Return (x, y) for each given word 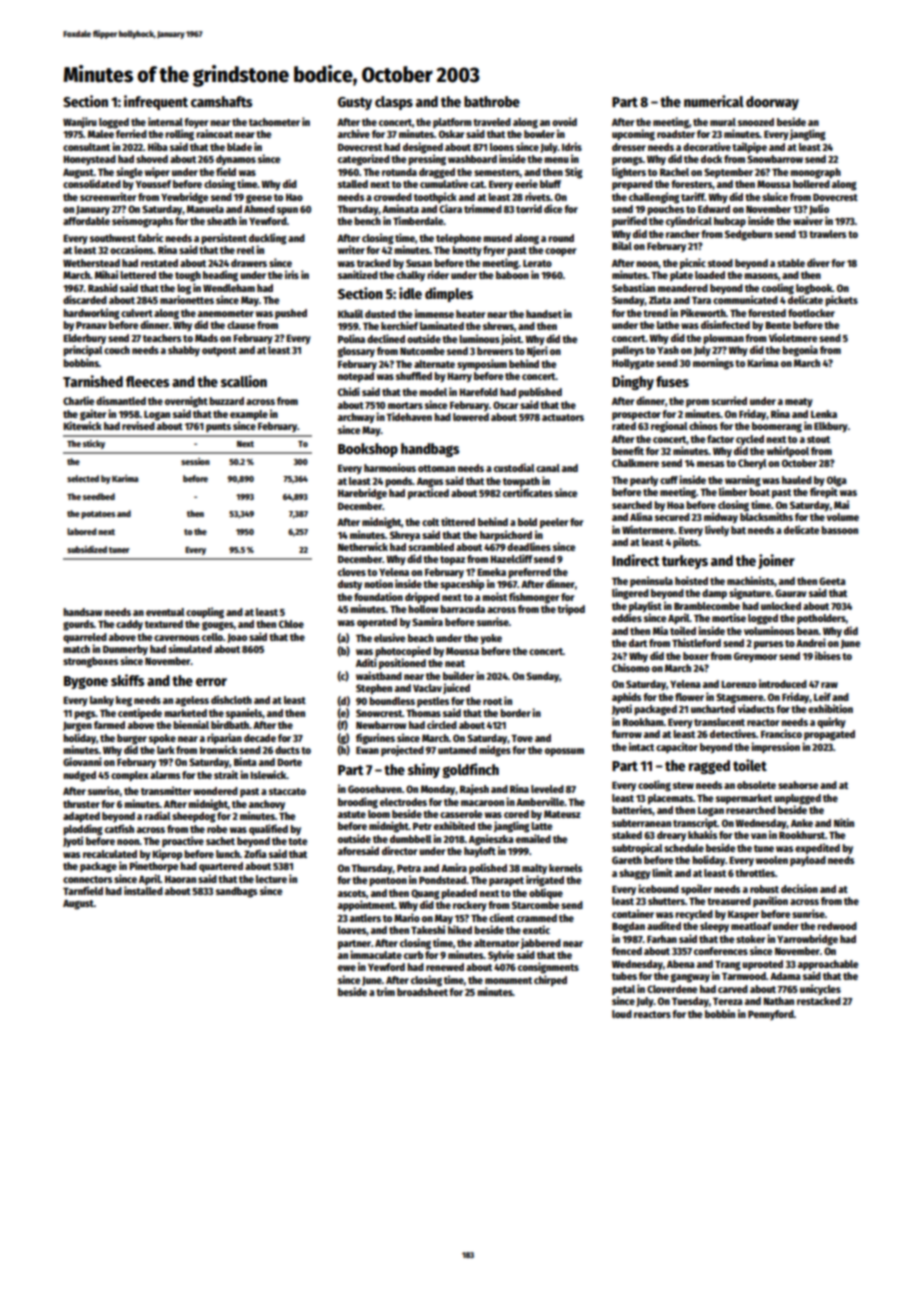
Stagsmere (739, 698)
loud (622, 1014)
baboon (512, 275)
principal (83, 351)
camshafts (221, 101)
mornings (713, 364)
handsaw (82, 612)
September (728, 173)
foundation (378, 596)
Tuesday (690, 1002)
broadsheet (422, 992)
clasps (394, 103)
